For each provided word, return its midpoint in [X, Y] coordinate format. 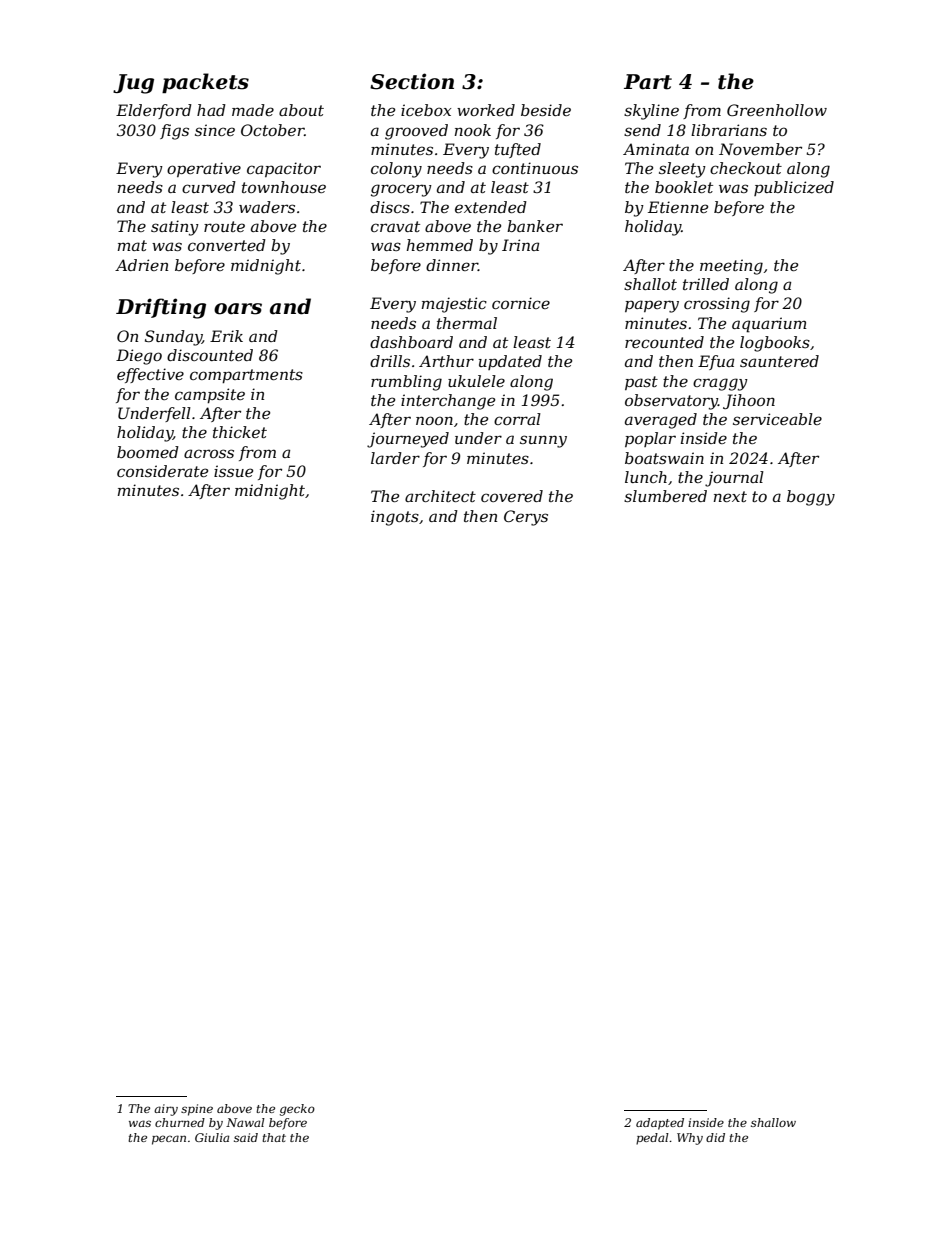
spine [197, 1110]
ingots [395, 518]
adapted [660, 1124]
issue [233, 471]
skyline [651, 112]
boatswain [664, 458]
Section [412, 81]
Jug [133, 84]
